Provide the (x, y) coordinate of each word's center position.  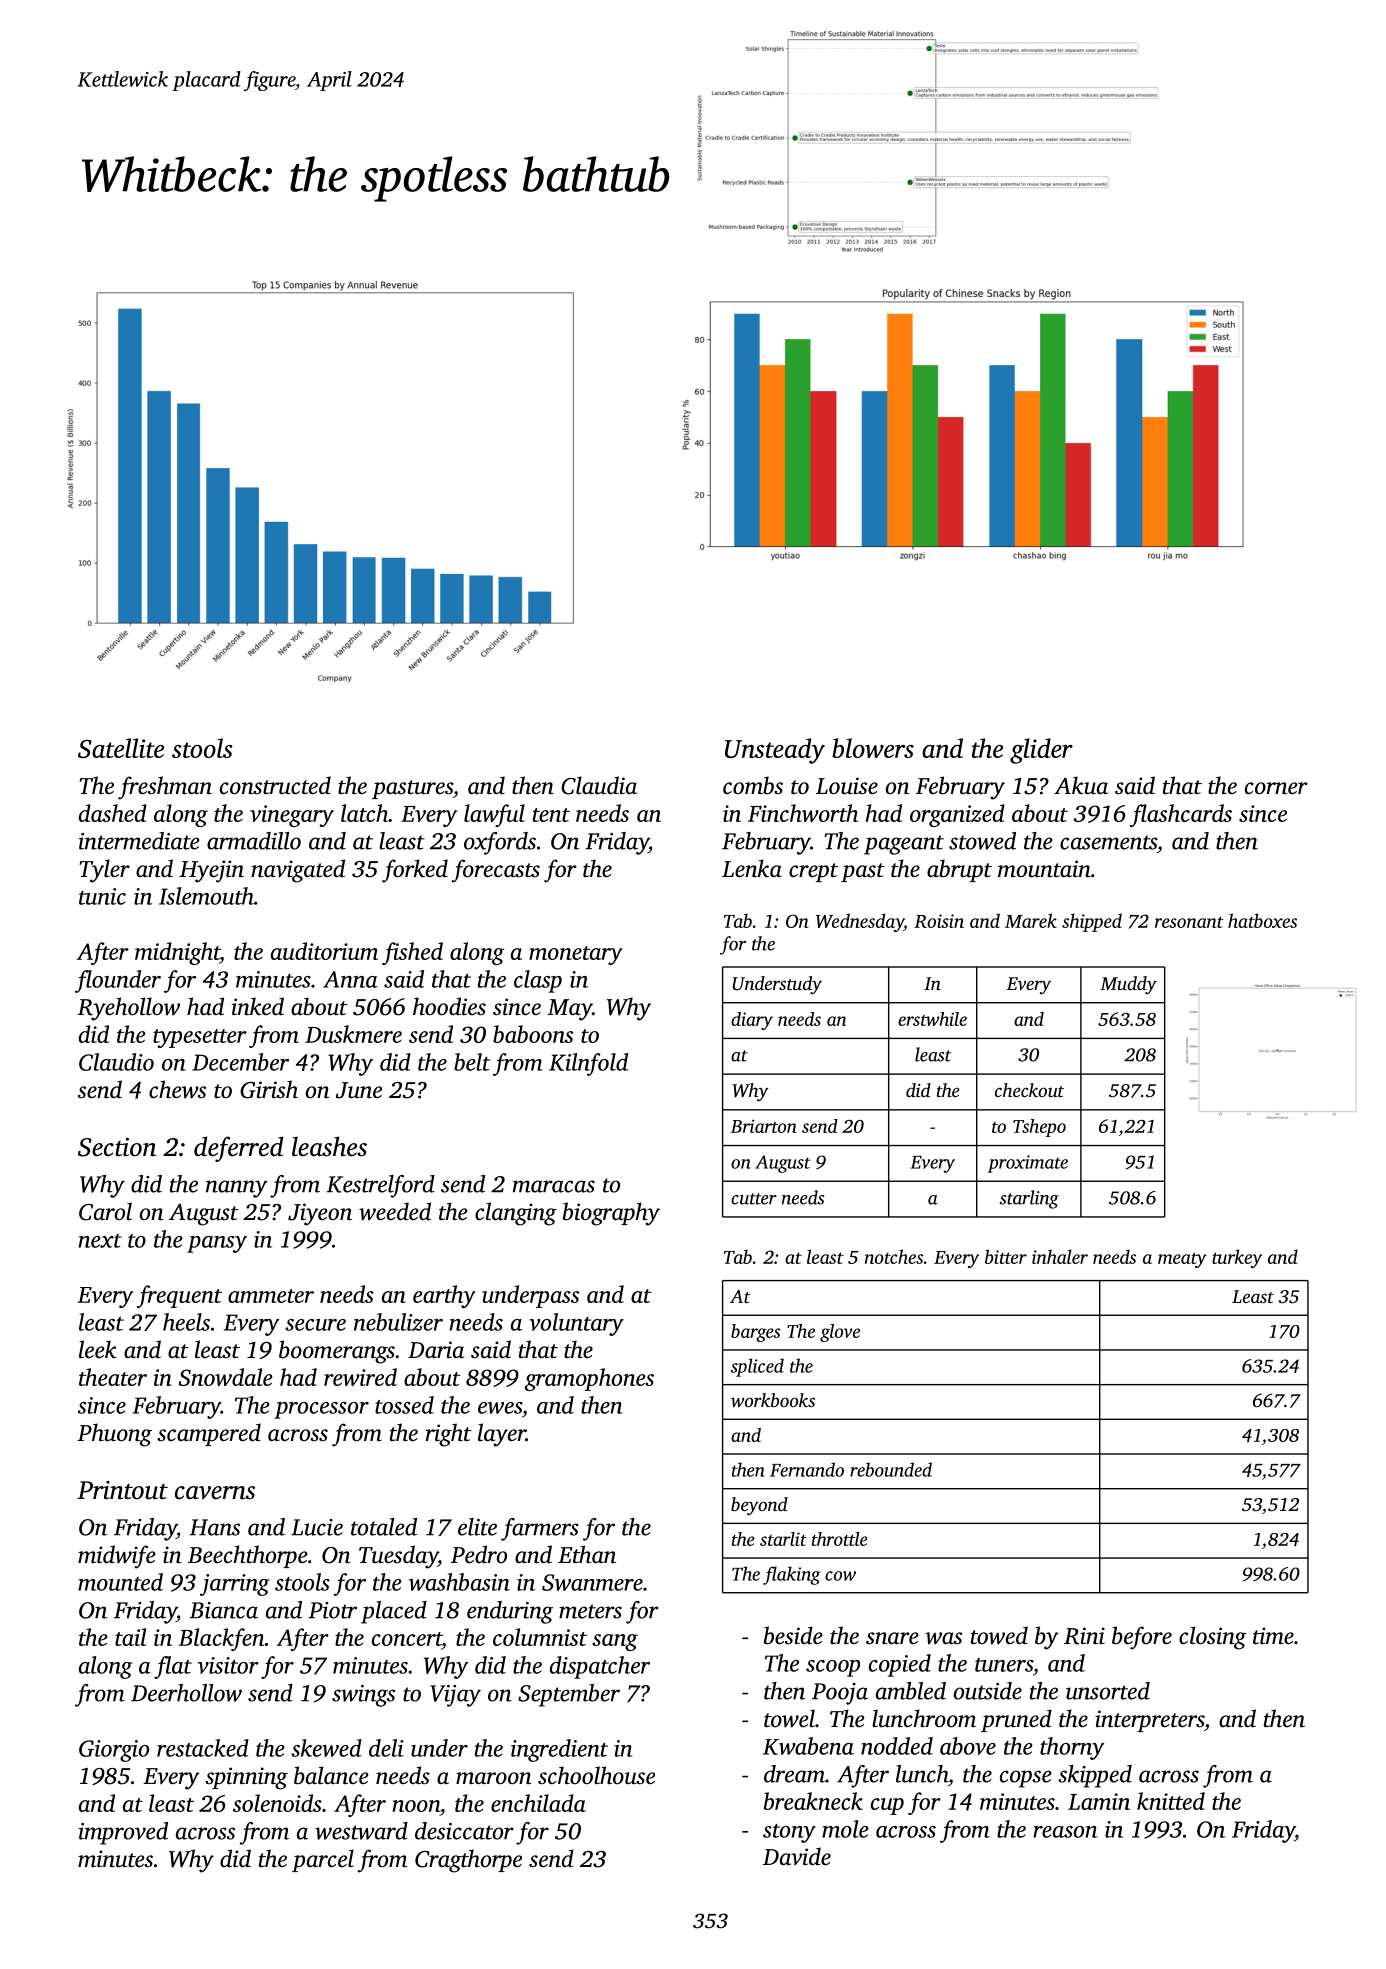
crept (813, 872)
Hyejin (211, 871)
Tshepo (1039, 1128)
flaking (791, 1575)
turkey (1237, 1258)
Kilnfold (588, 1064)
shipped (1092, 922)
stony (789, 1833)
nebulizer (398, 1322)
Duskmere (353, 1034)
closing (1212, 1638)
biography (611, 1214)
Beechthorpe (248, 1556)
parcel (323, 1860)
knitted (1171, 1801)
